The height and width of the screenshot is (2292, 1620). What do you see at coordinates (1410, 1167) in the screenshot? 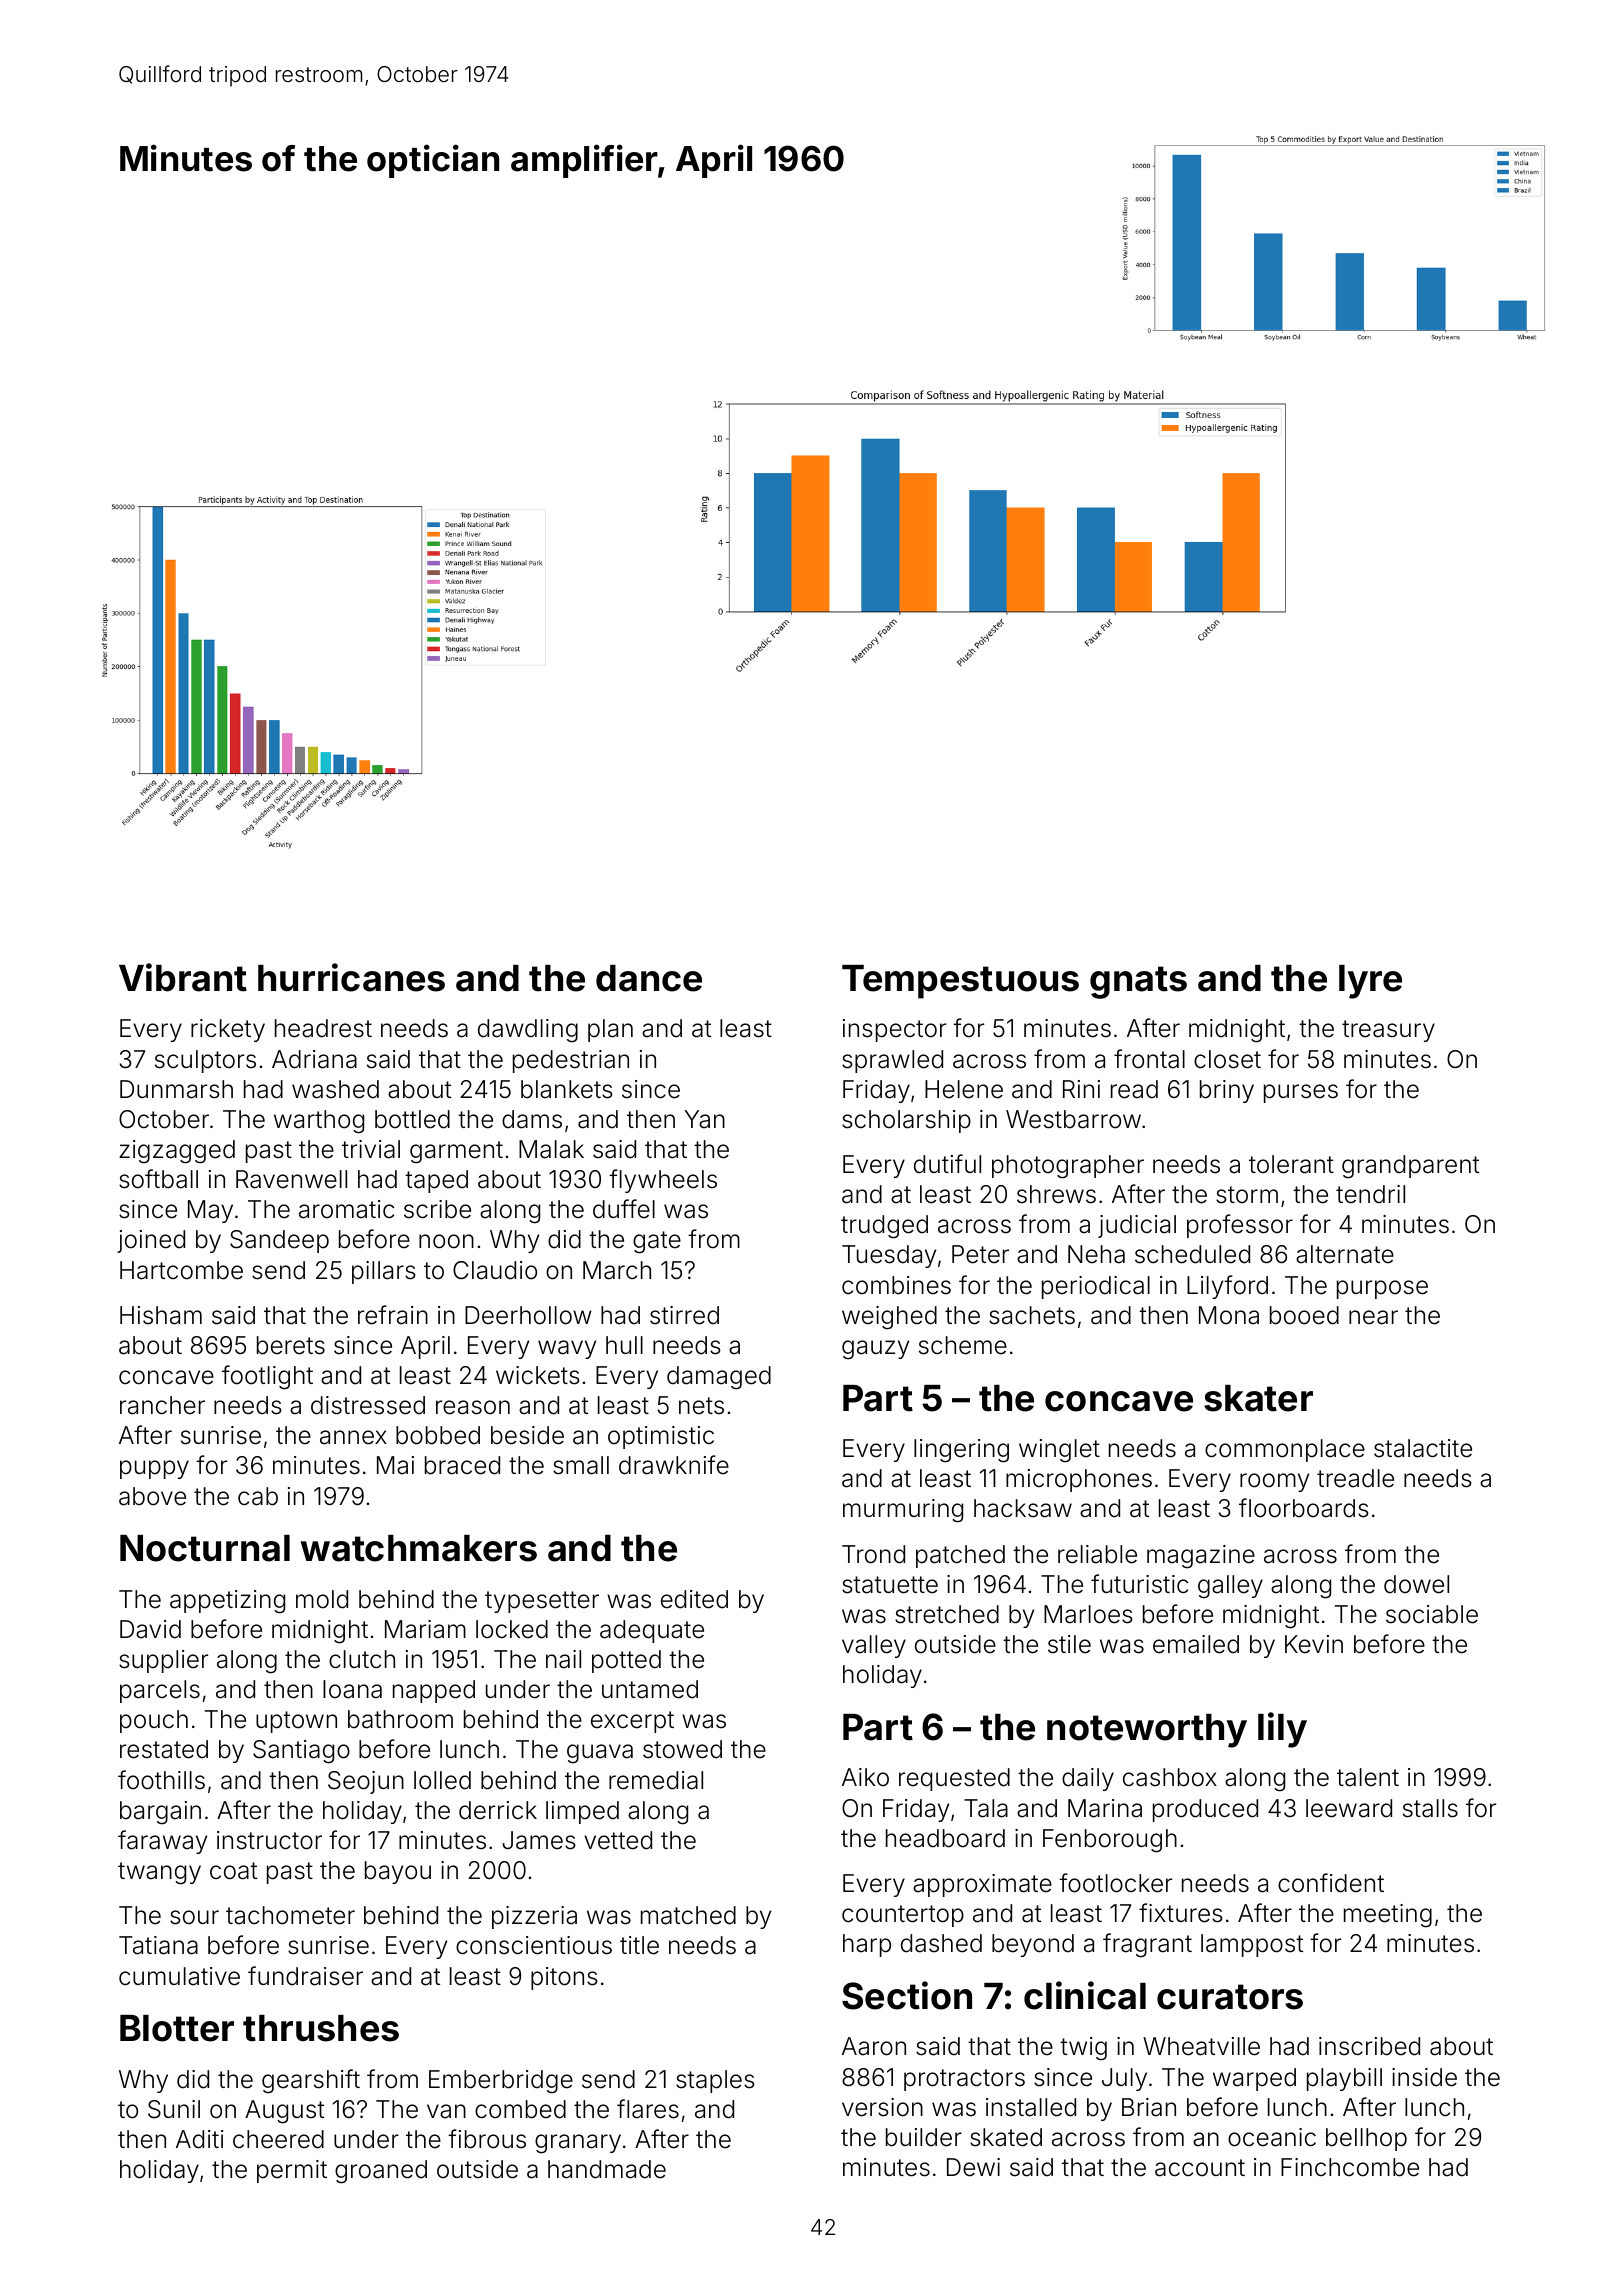
I see `grandparent` at bounding box center [1410, 1167].
